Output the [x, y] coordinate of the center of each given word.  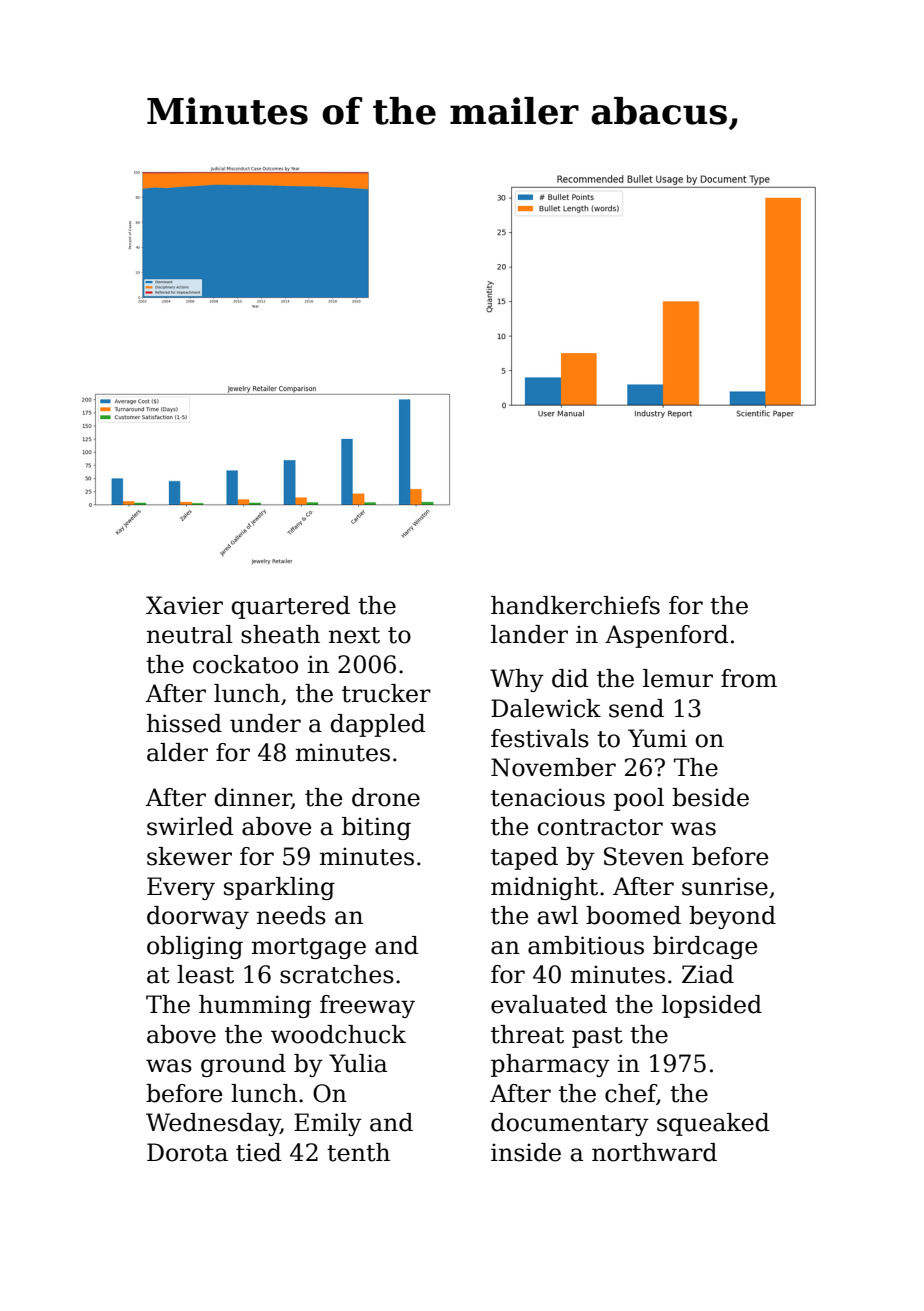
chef [631, 1094]
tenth [358, 1152]
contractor [600, 827]
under [265, 723]
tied [258, 1152]
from [749, 678]
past [597, 1037]
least [205, 974]
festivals [540, 738]
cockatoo [245, 664]
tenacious [548, 797]
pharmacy [550, 1065]
